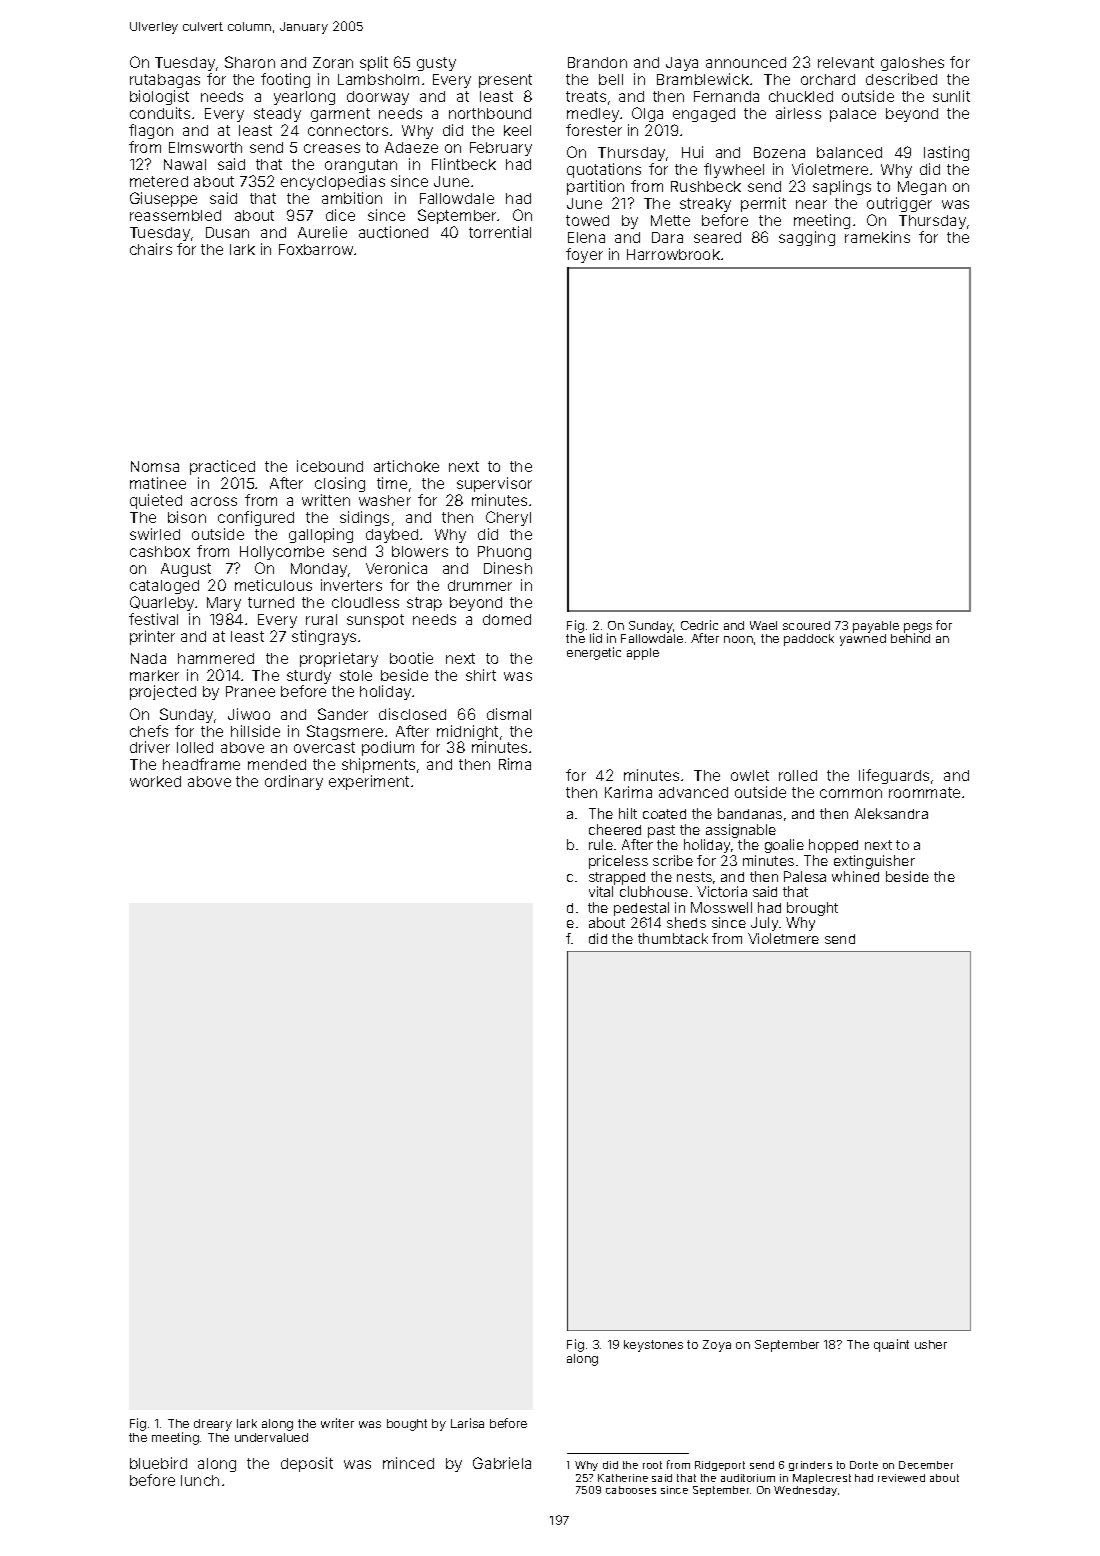 The width and height of the document is (1100, 1556). I want to click on thumbtack, so click(673, 938).
